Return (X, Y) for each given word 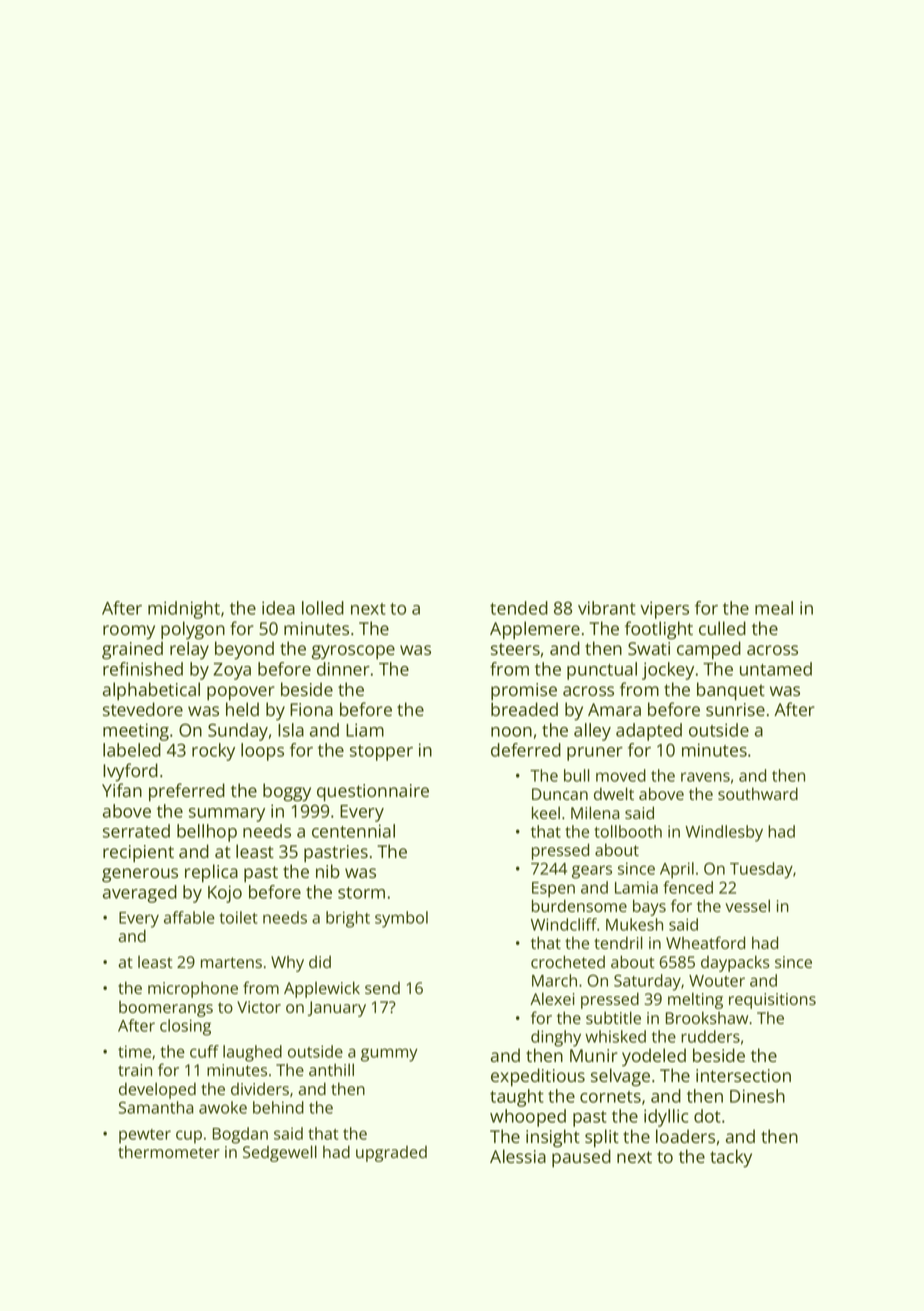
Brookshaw (707, 1017)
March (554, 980)
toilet (238, 917)
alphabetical (151, 691)
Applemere (535, 630)
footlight (659, 630)
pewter (145, 1136)
